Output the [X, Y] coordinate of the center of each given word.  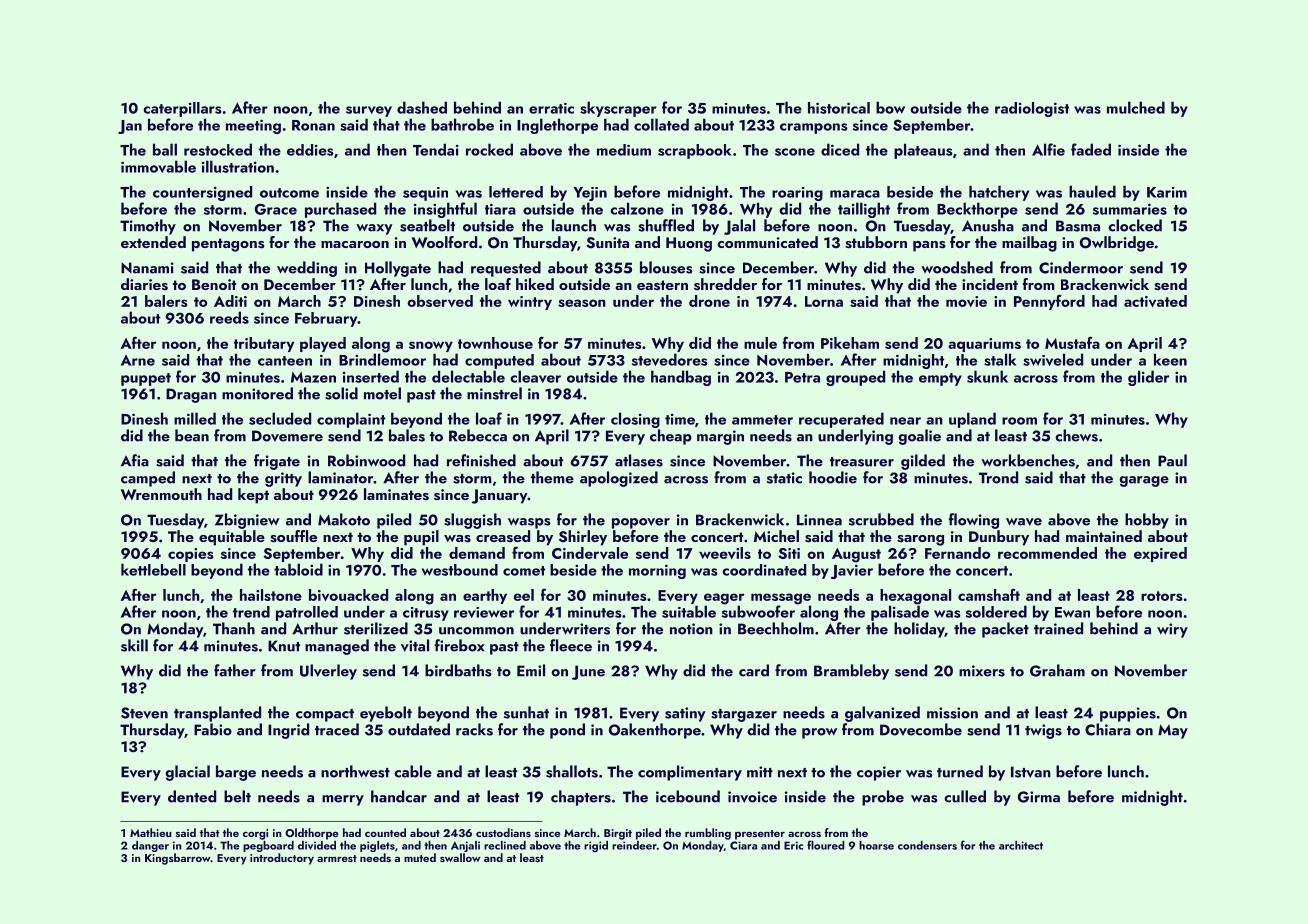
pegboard [268, 846]
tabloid [298, 569]
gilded [923, 462]
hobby [1147, 521]
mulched [1136, 107]
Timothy [148, 227]
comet [524, 571]
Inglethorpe [557, 126]
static [784, 478]
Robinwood [366, 460]
